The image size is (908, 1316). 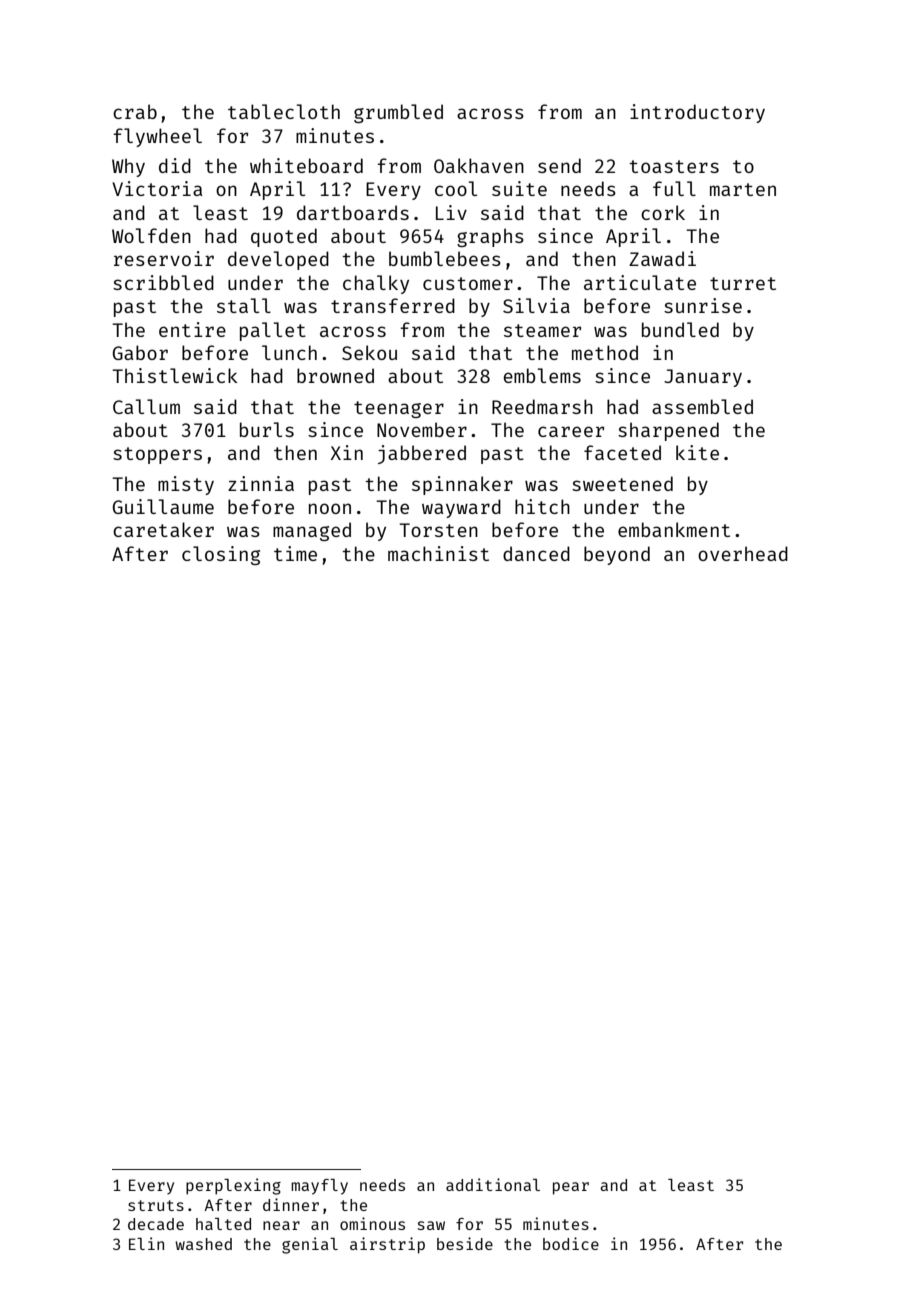 What do you see at coordinates (703, 305) in the screenshot?
I see `sunrise` at bounding box center [703, 305].
